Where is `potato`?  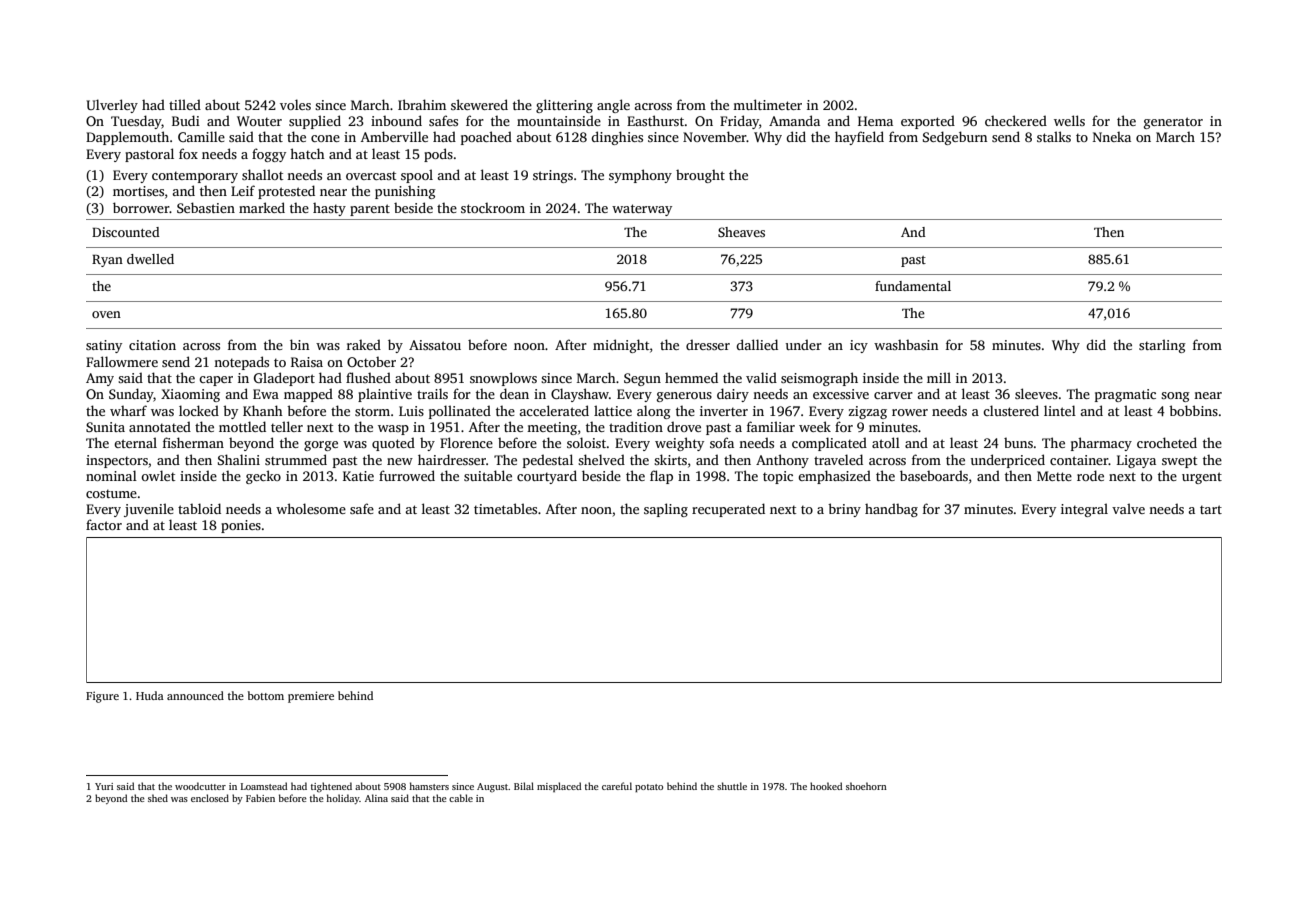 potato is located at coordinates (649, 788).
